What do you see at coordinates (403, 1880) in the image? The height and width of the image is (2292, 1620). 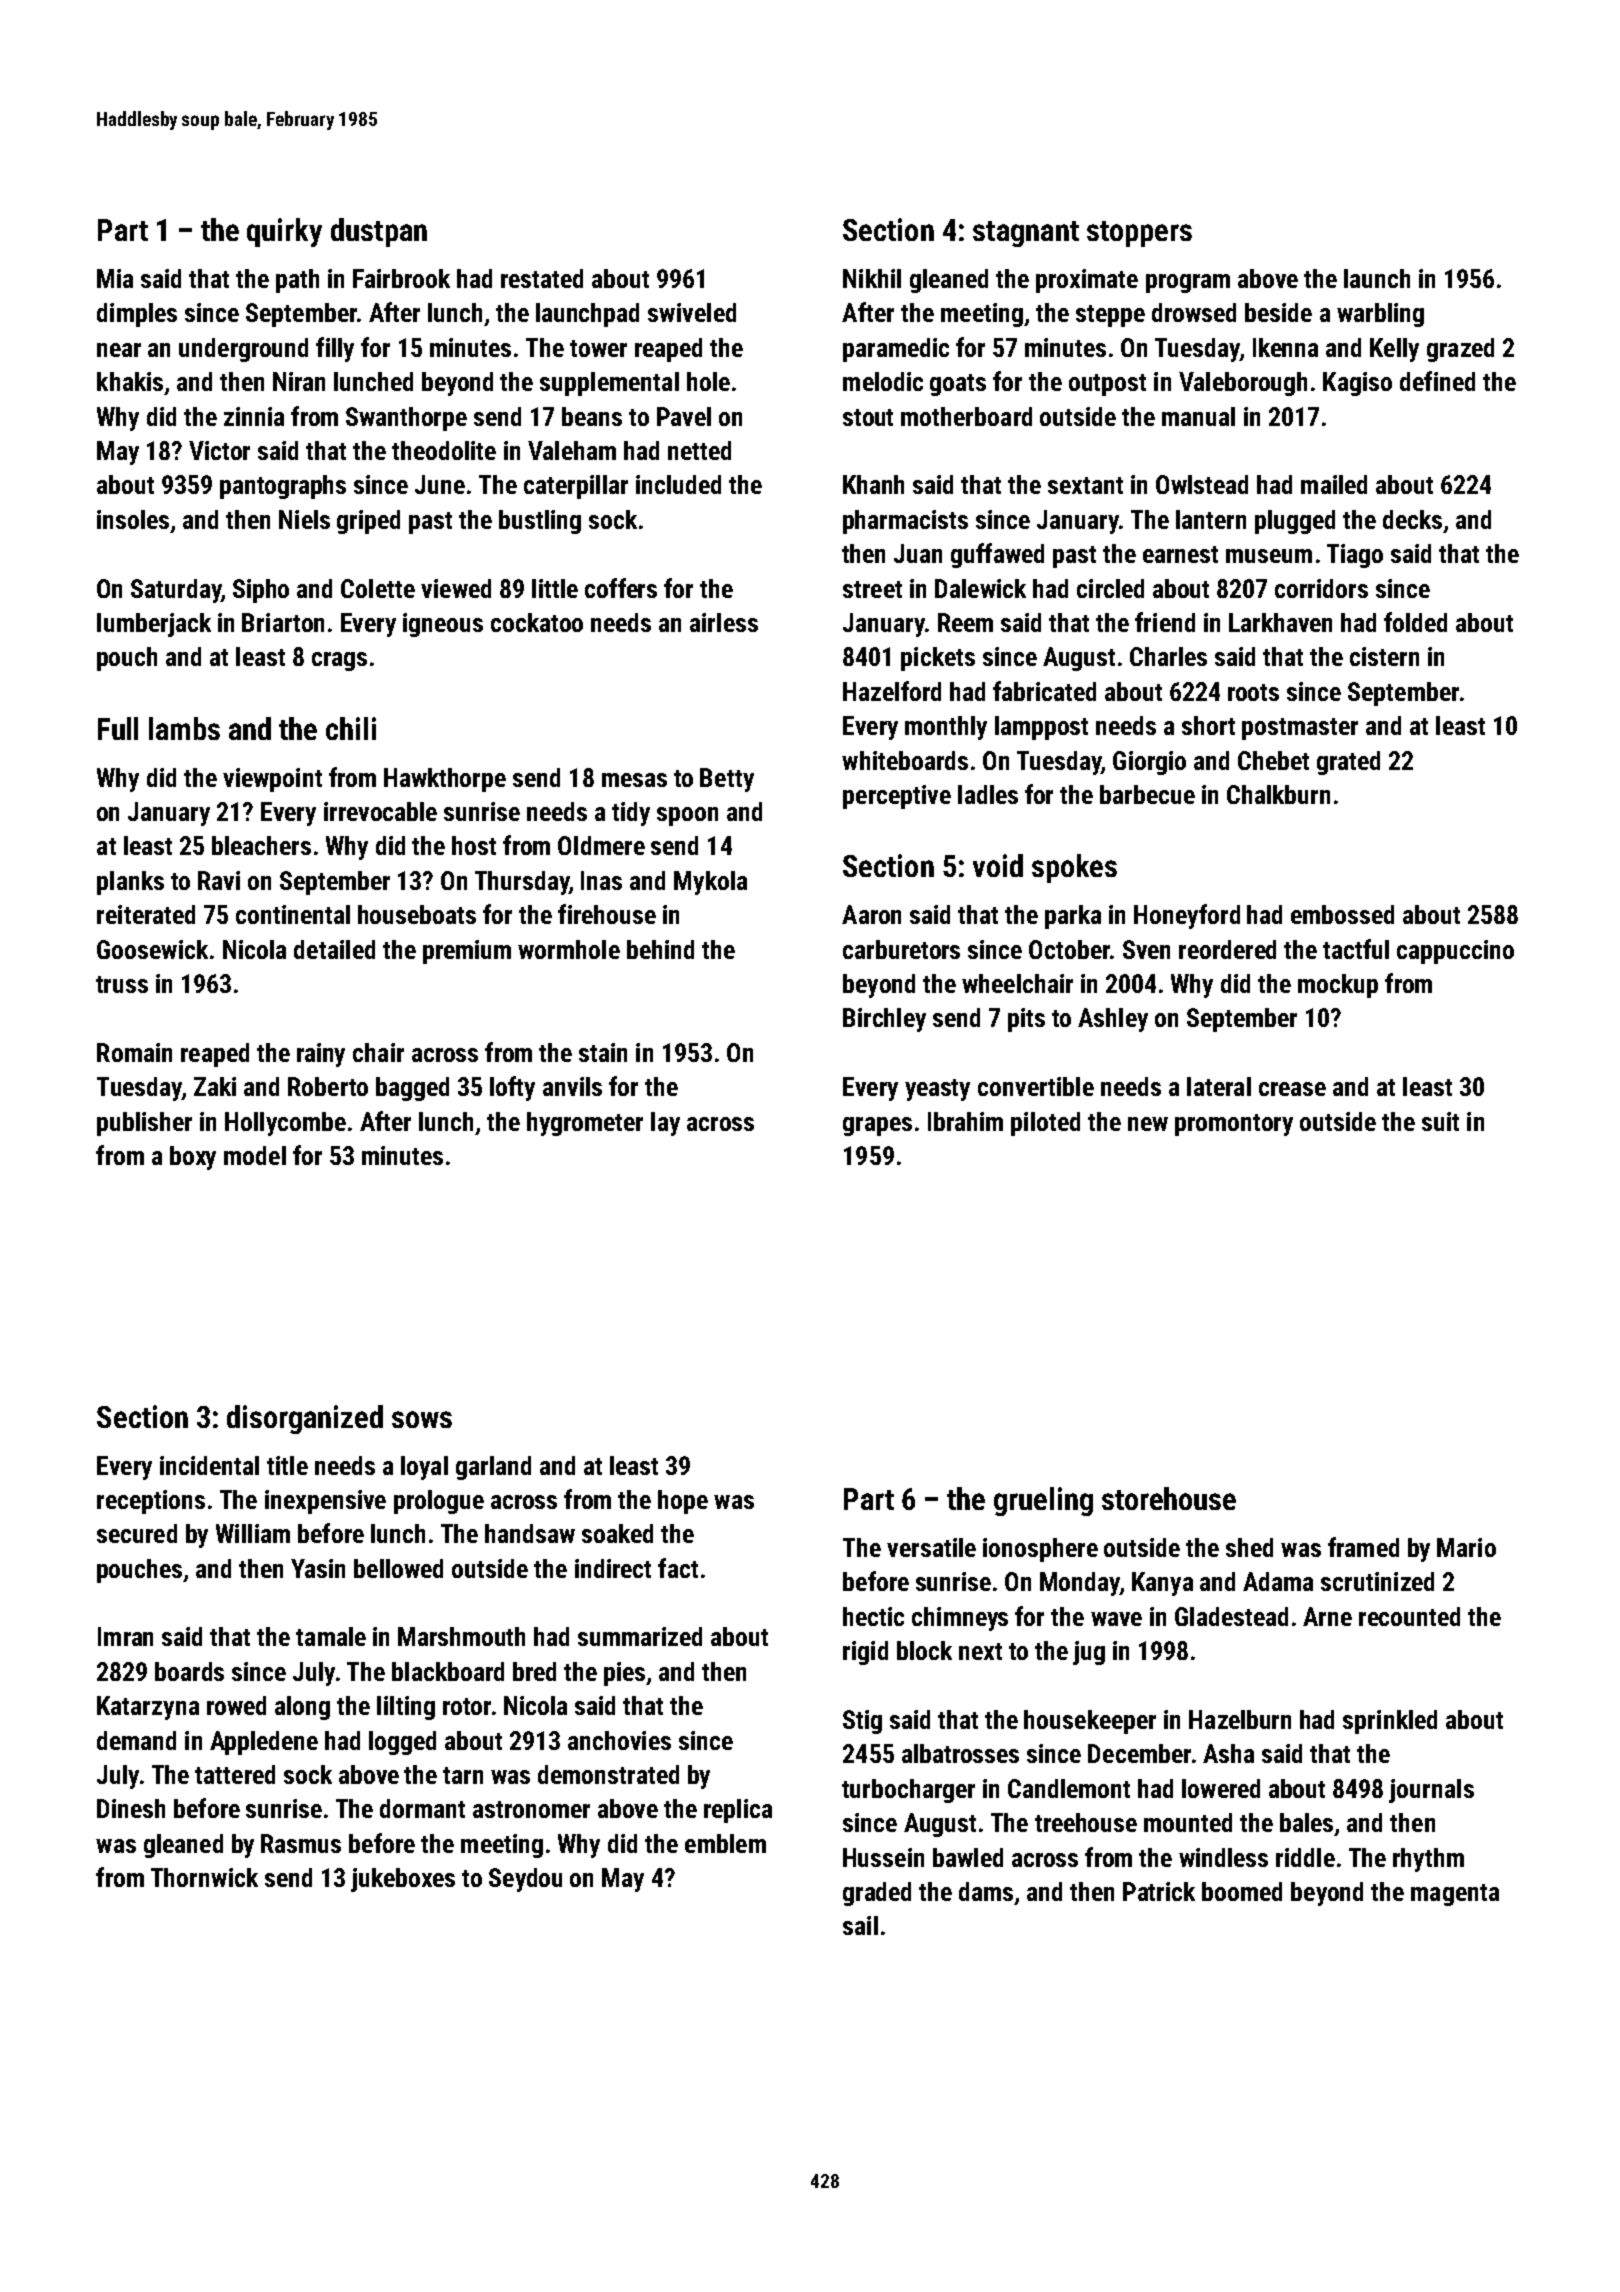 I see `jukeboxes` at bounding box center [403, 1880].
